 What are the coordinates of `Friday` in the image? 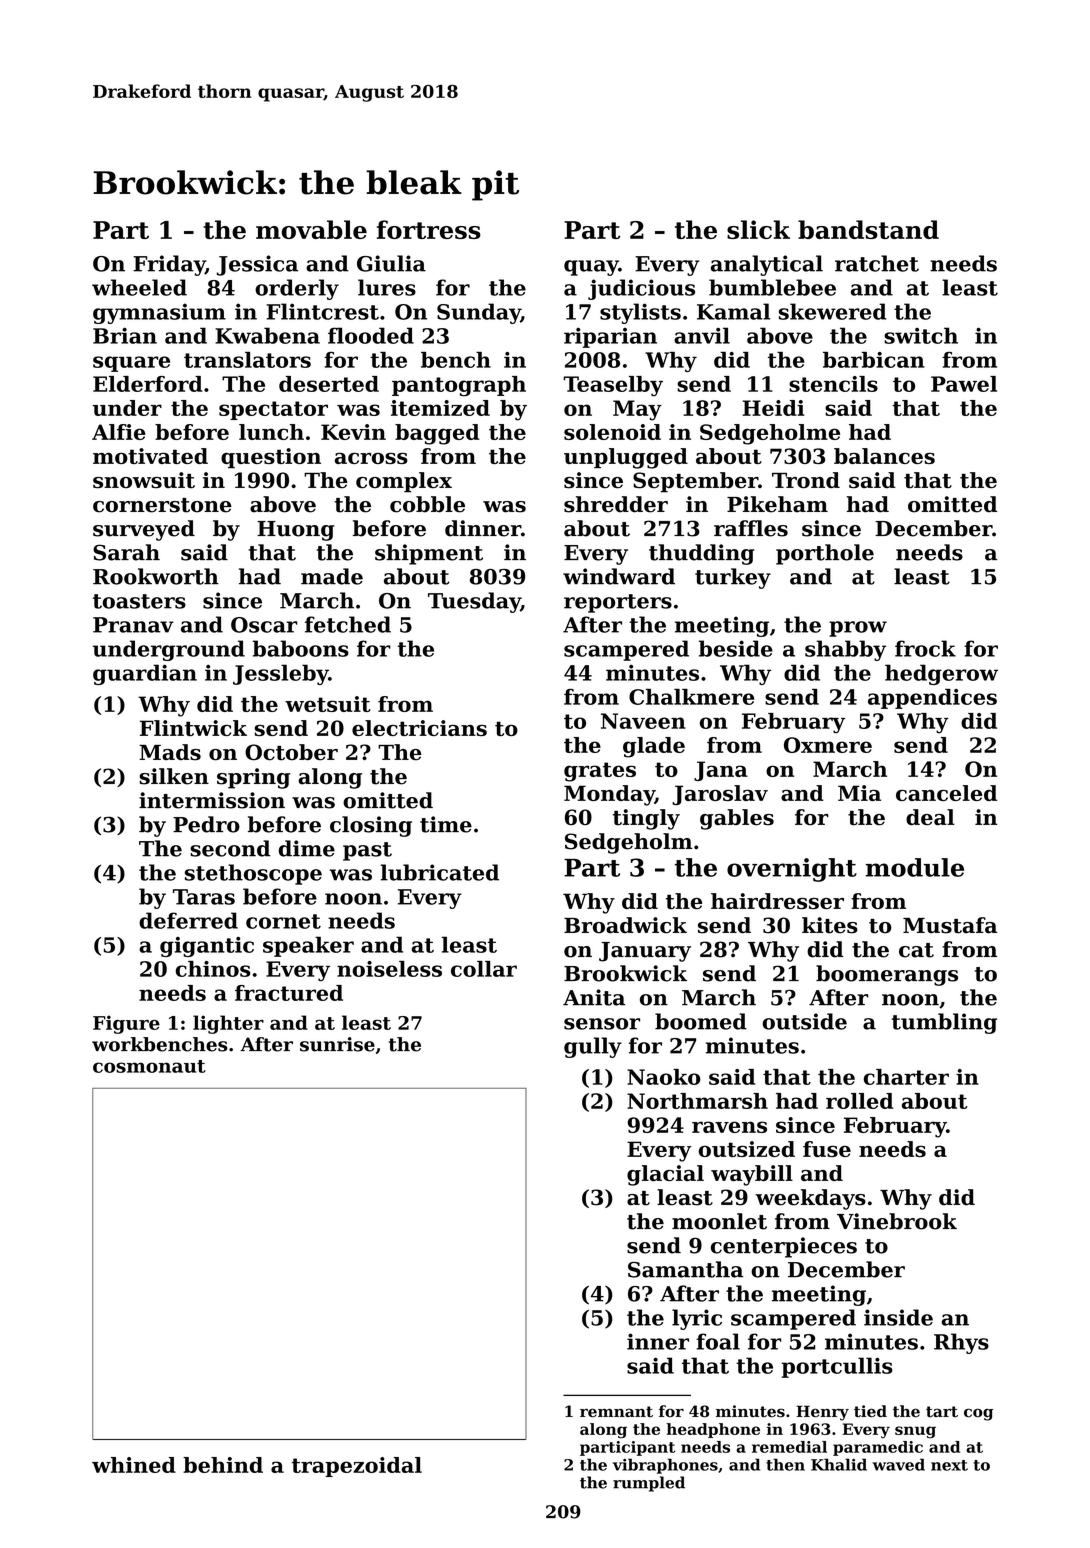 It's located at (169, 265).
